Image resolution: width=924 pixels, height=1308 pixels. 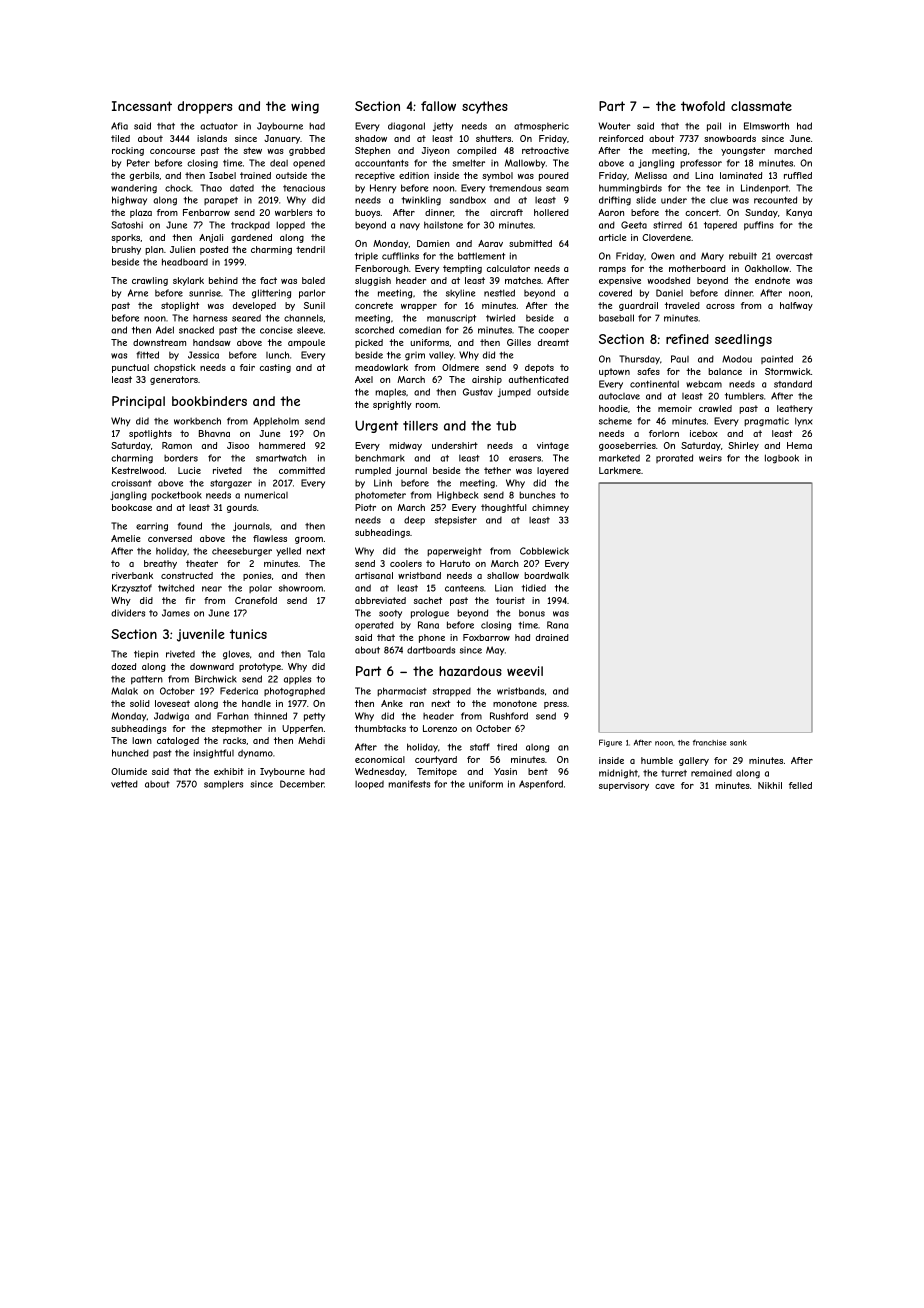 I want to click on looped, so click(x=369, y=785).
